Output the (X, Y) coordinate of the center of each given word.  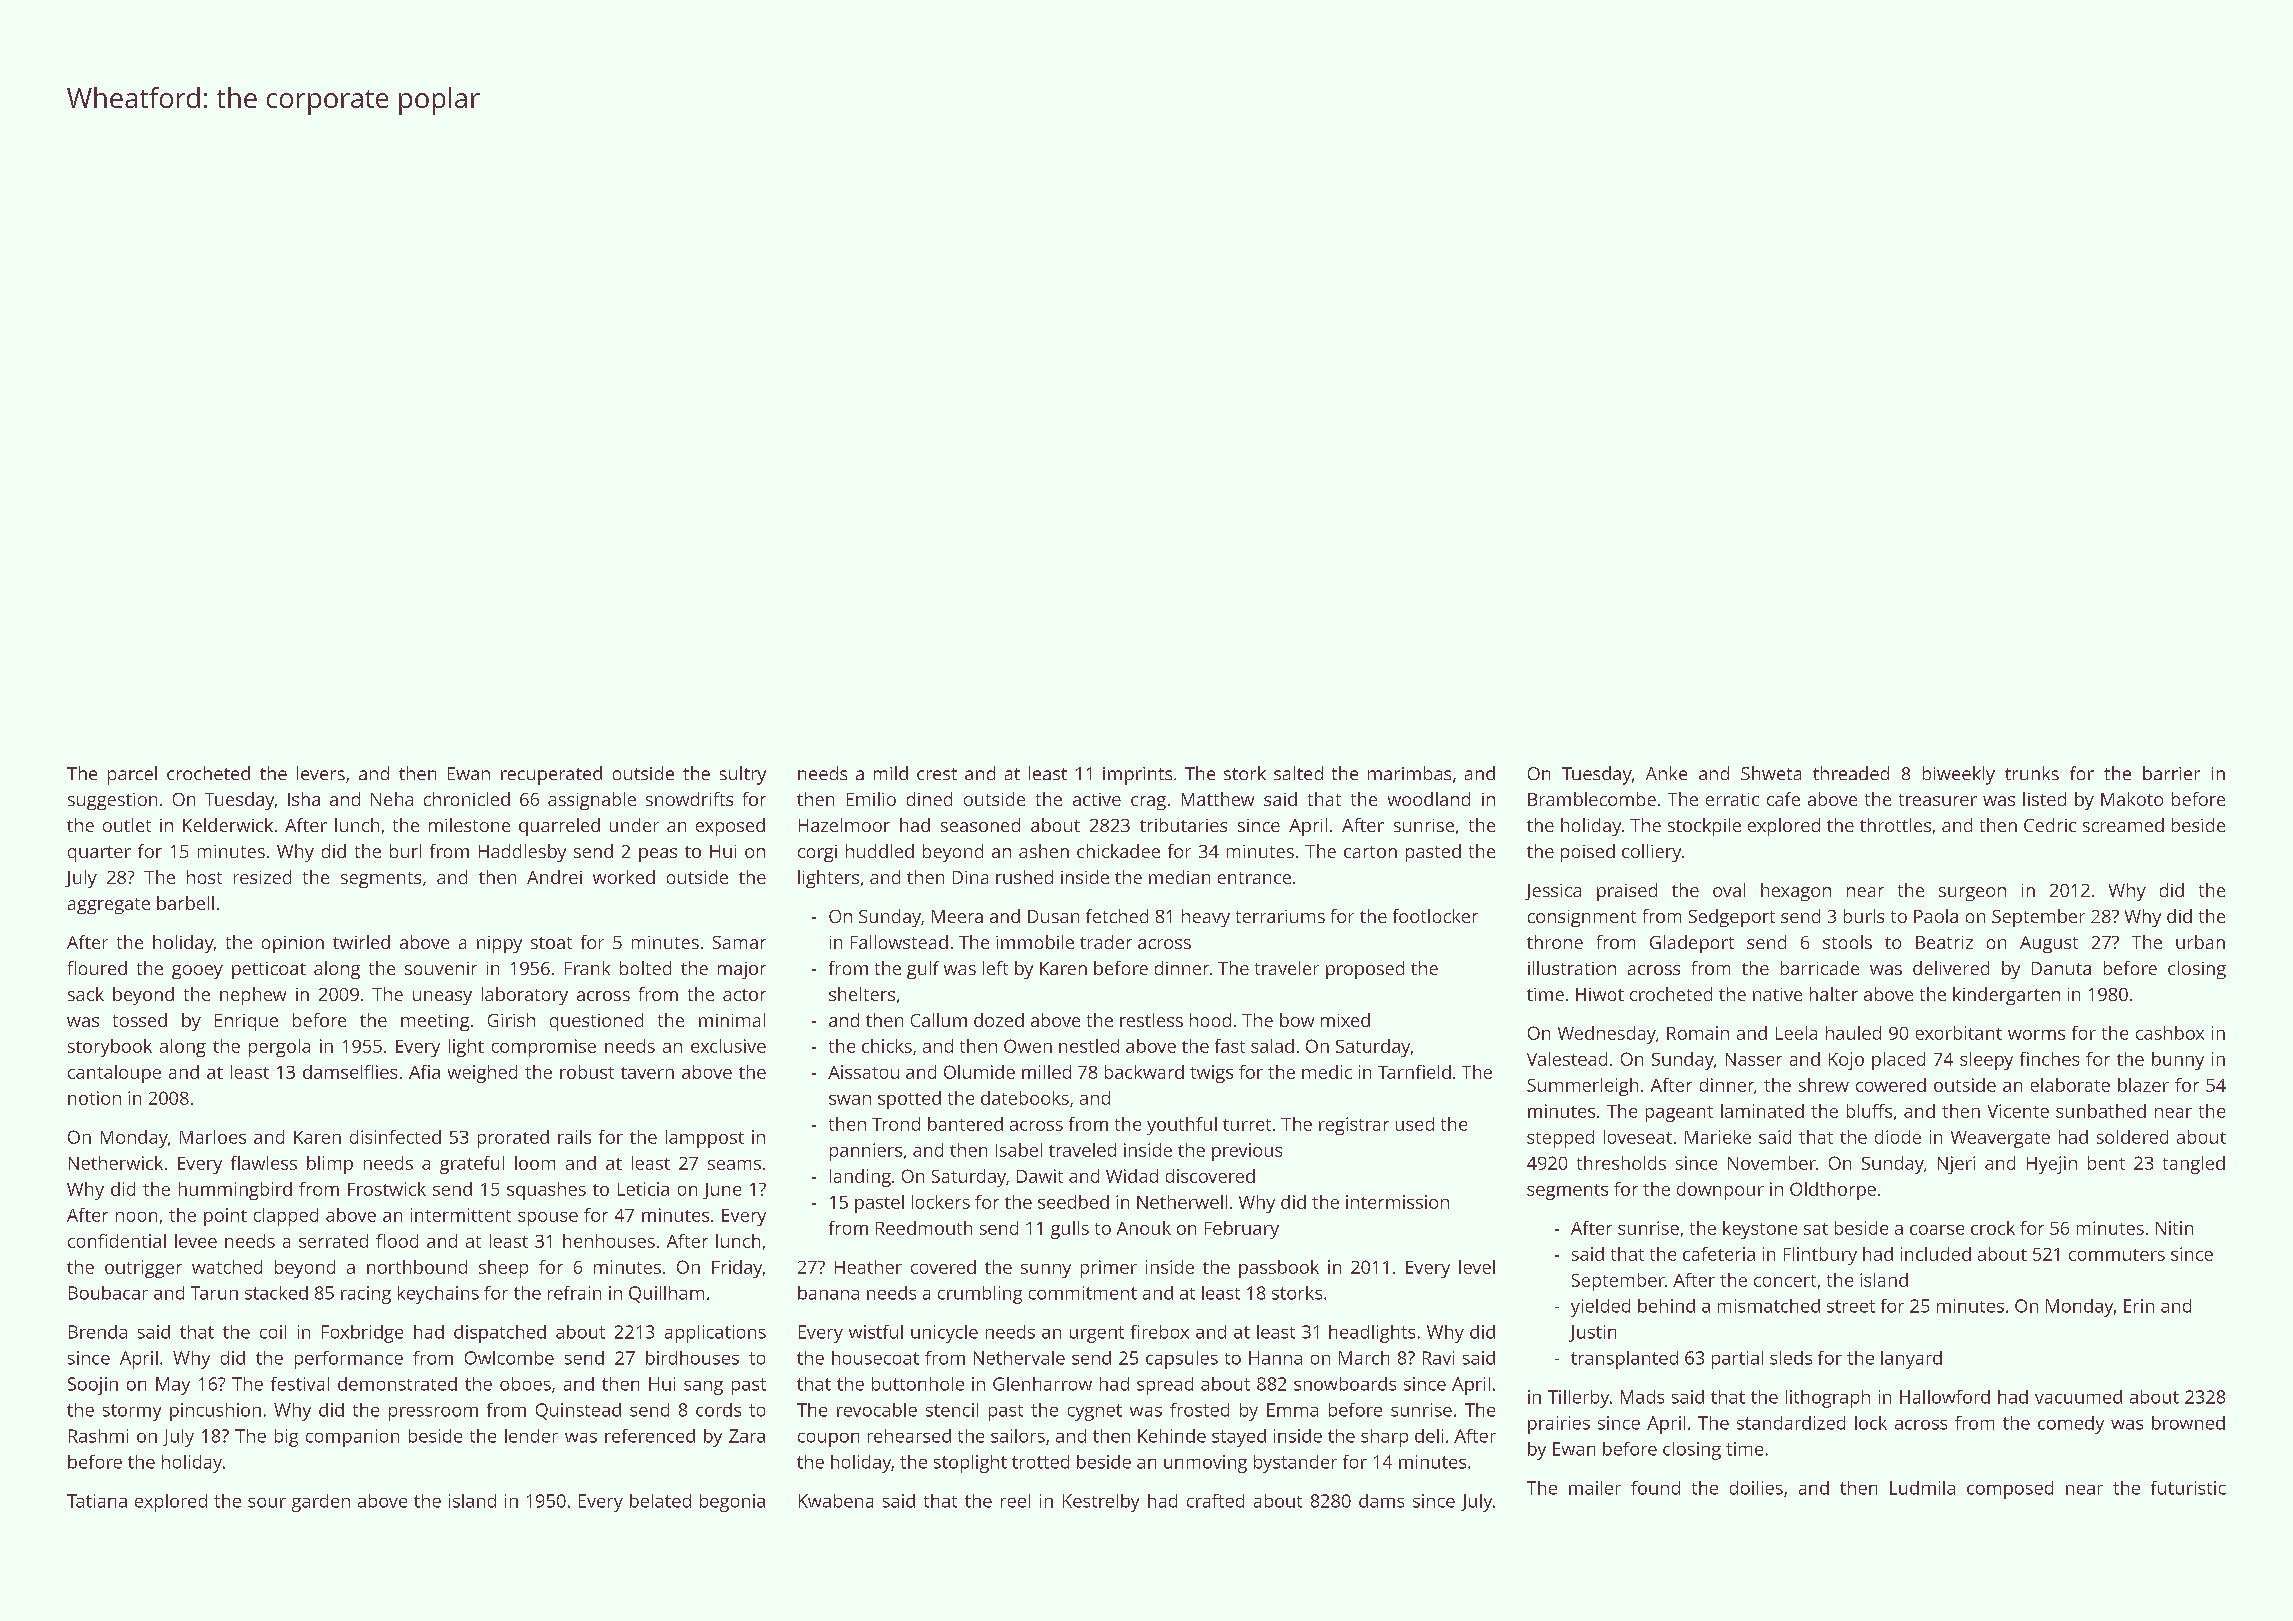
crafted (1215, 1501)
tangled (2194, 1165)
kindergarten (2006, 996)
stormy (132, 1412)
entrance (1254, 878)
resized (262, 877)
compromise (544, 1048)
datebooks (1025, 1098)
